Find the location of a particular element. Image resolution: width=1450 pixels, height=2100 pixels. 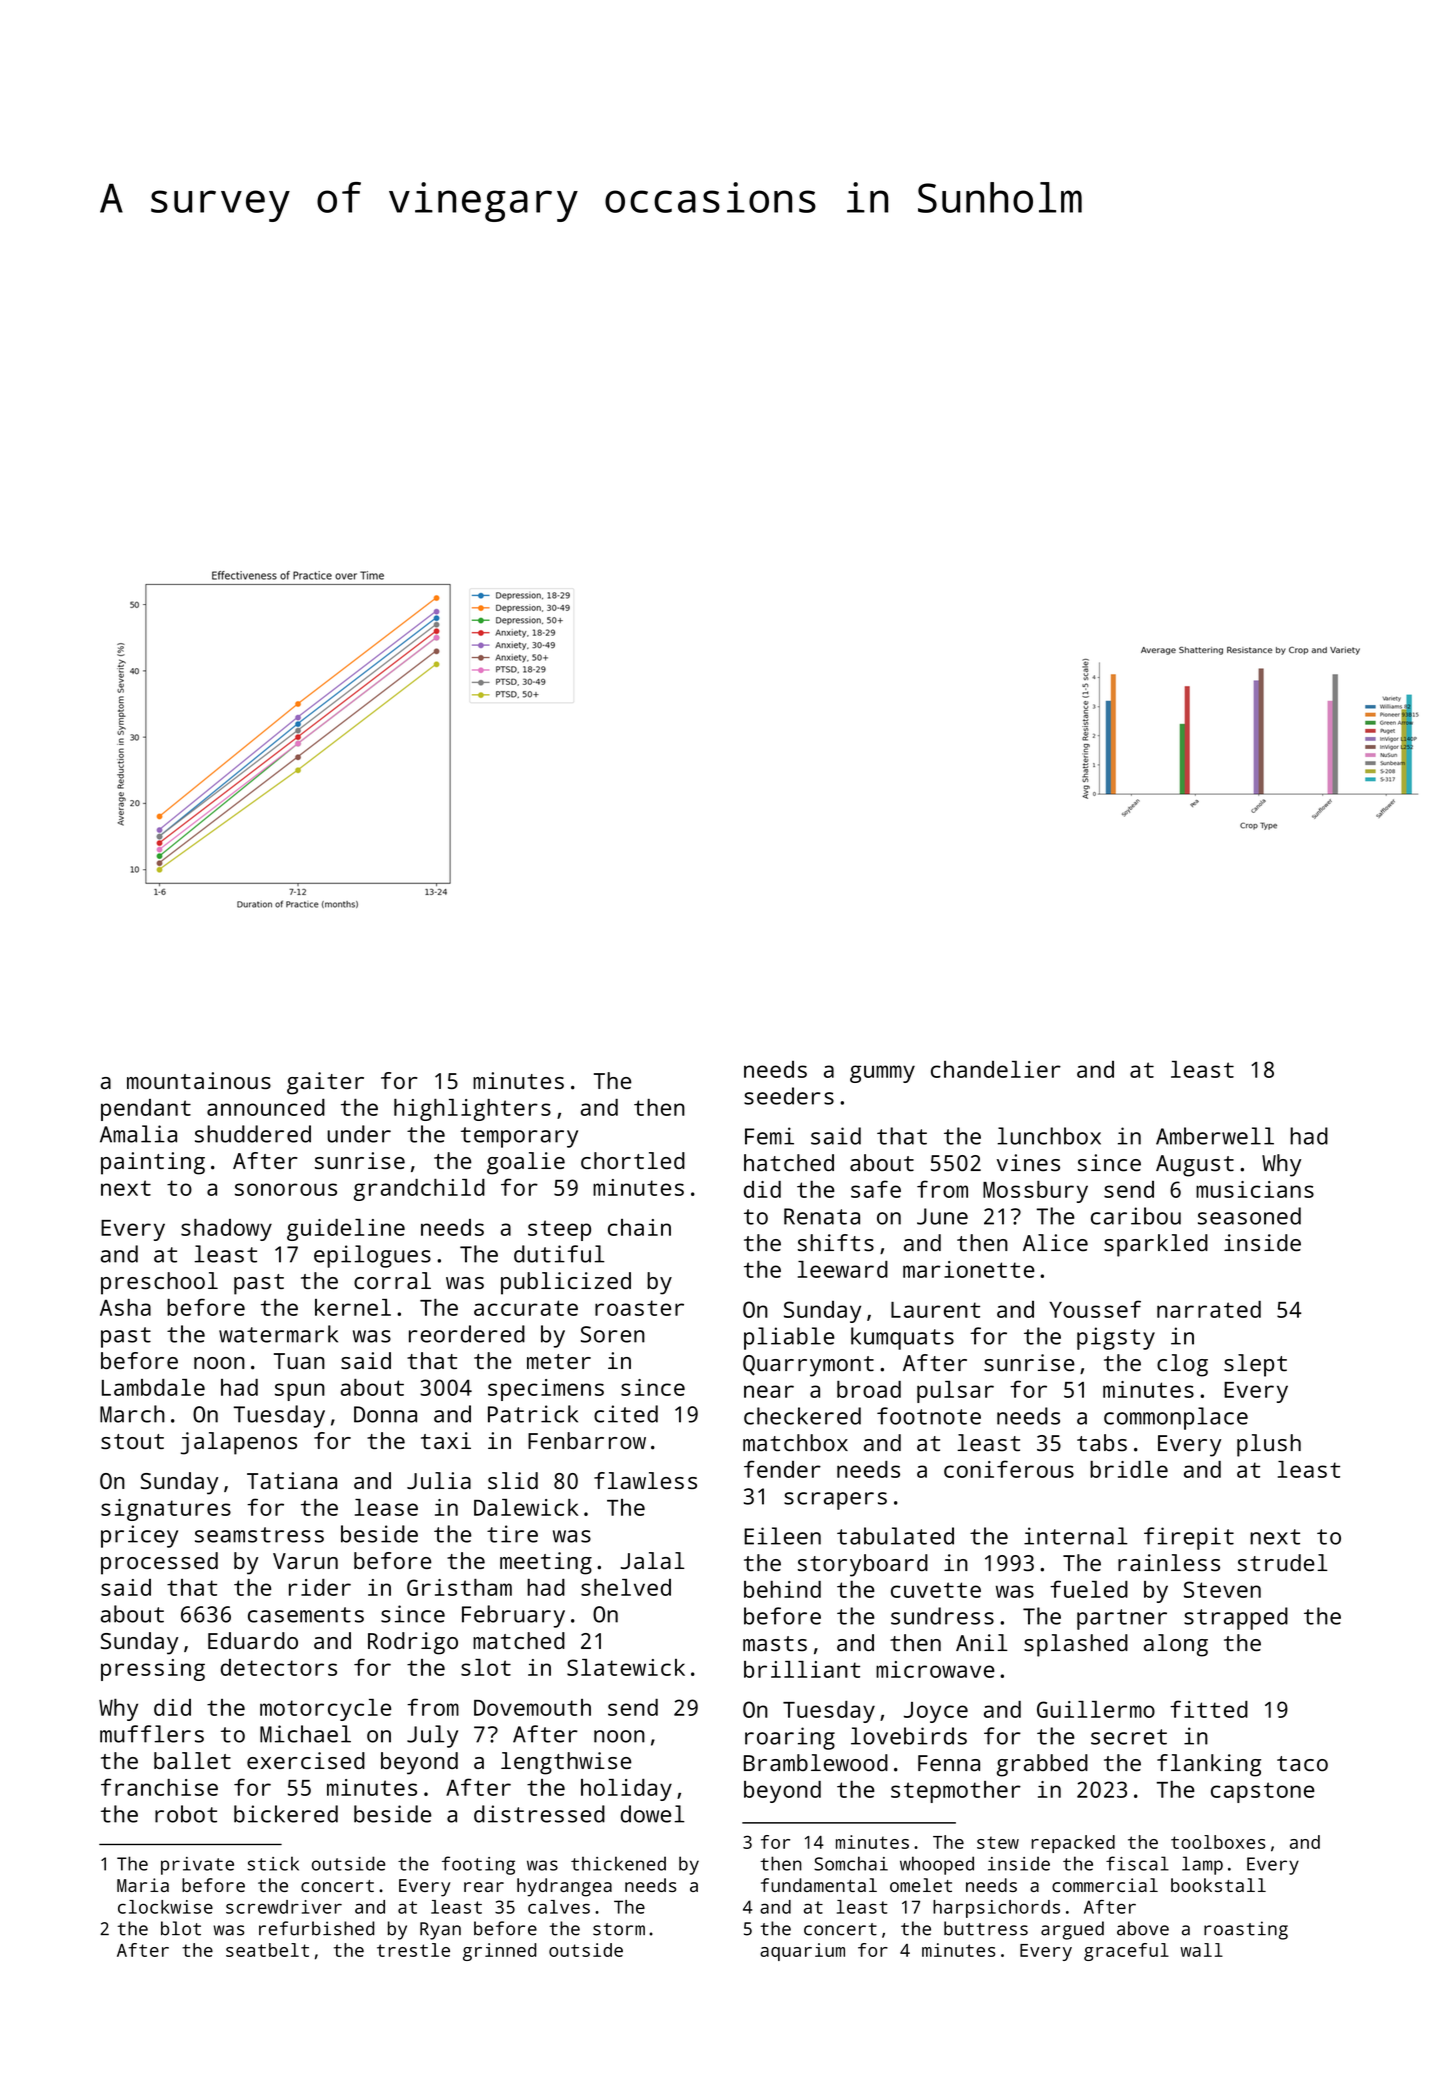

Anil is located at coordinates (982, 1642).
